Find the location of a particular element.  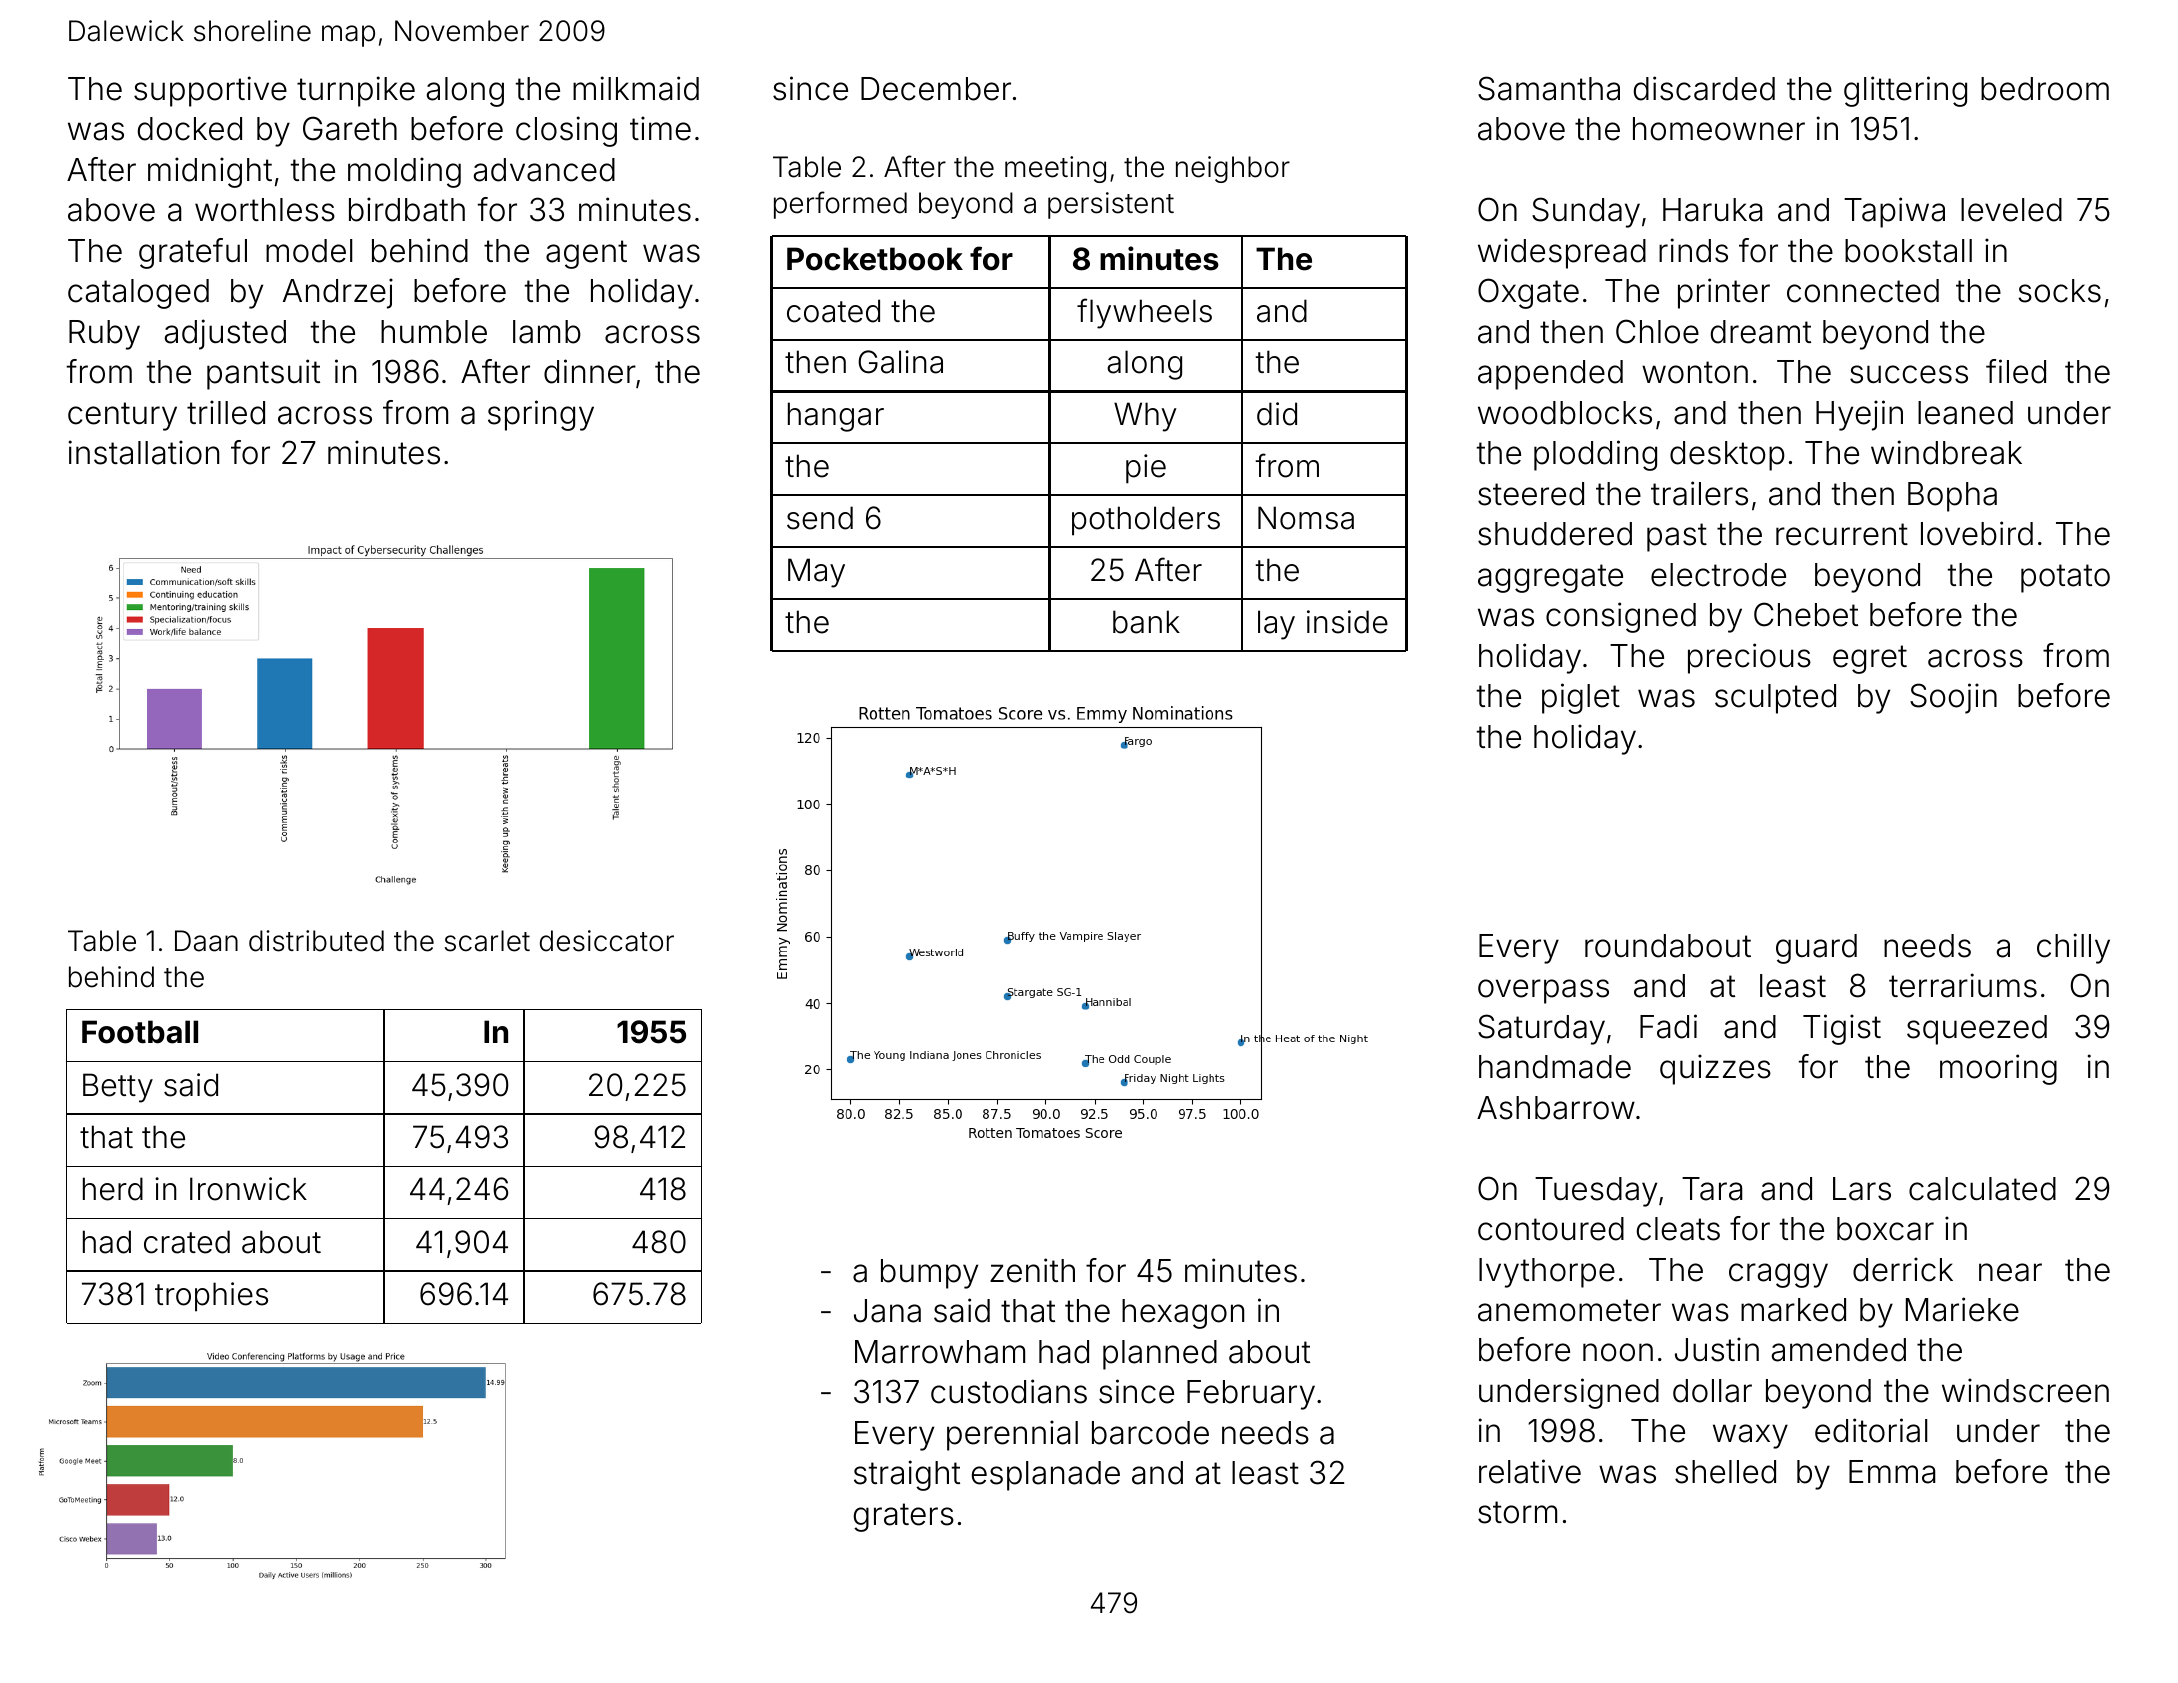

neighbor is located at coordinates (1233, 169).
